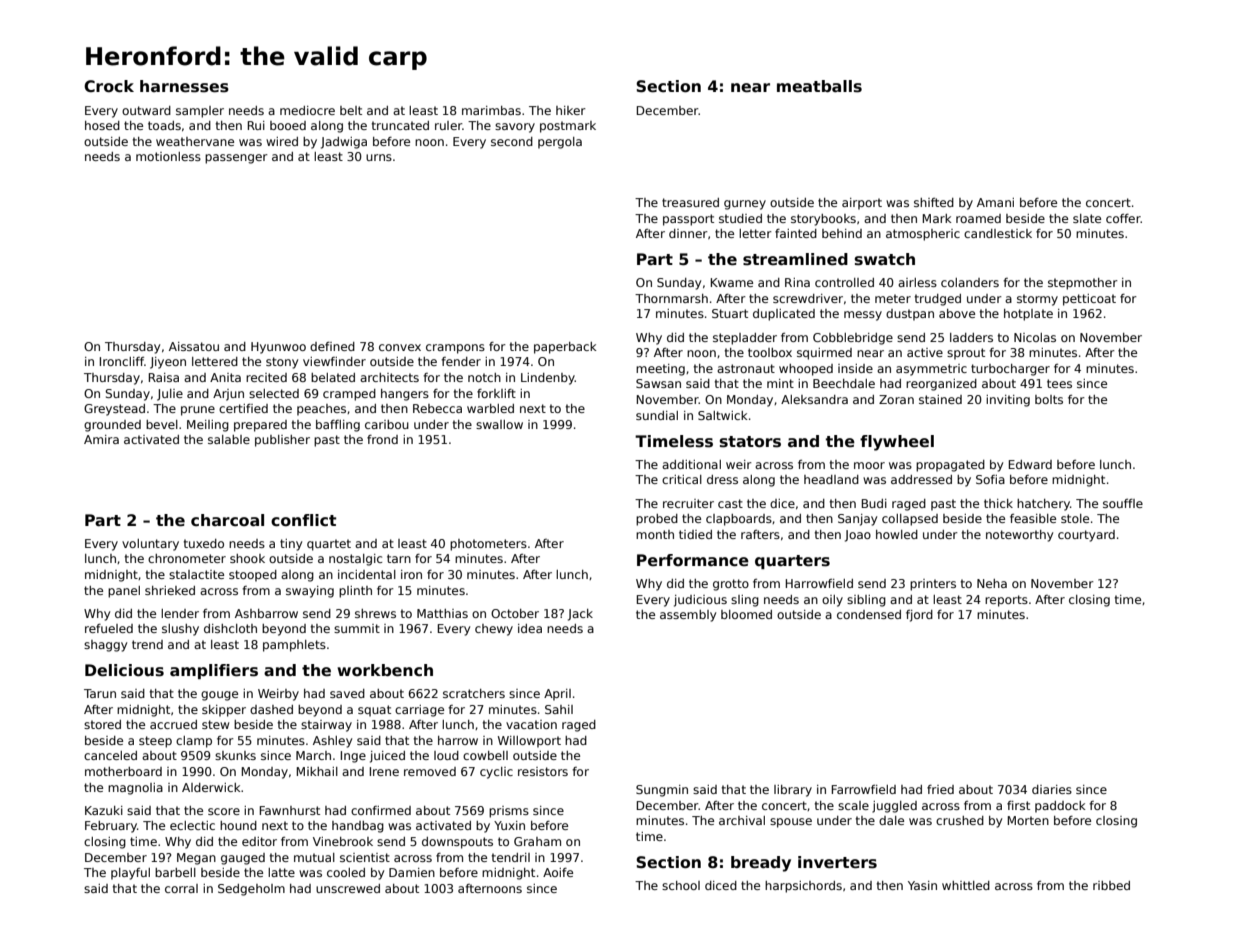  I want to click on probed, so click(657, 520).
